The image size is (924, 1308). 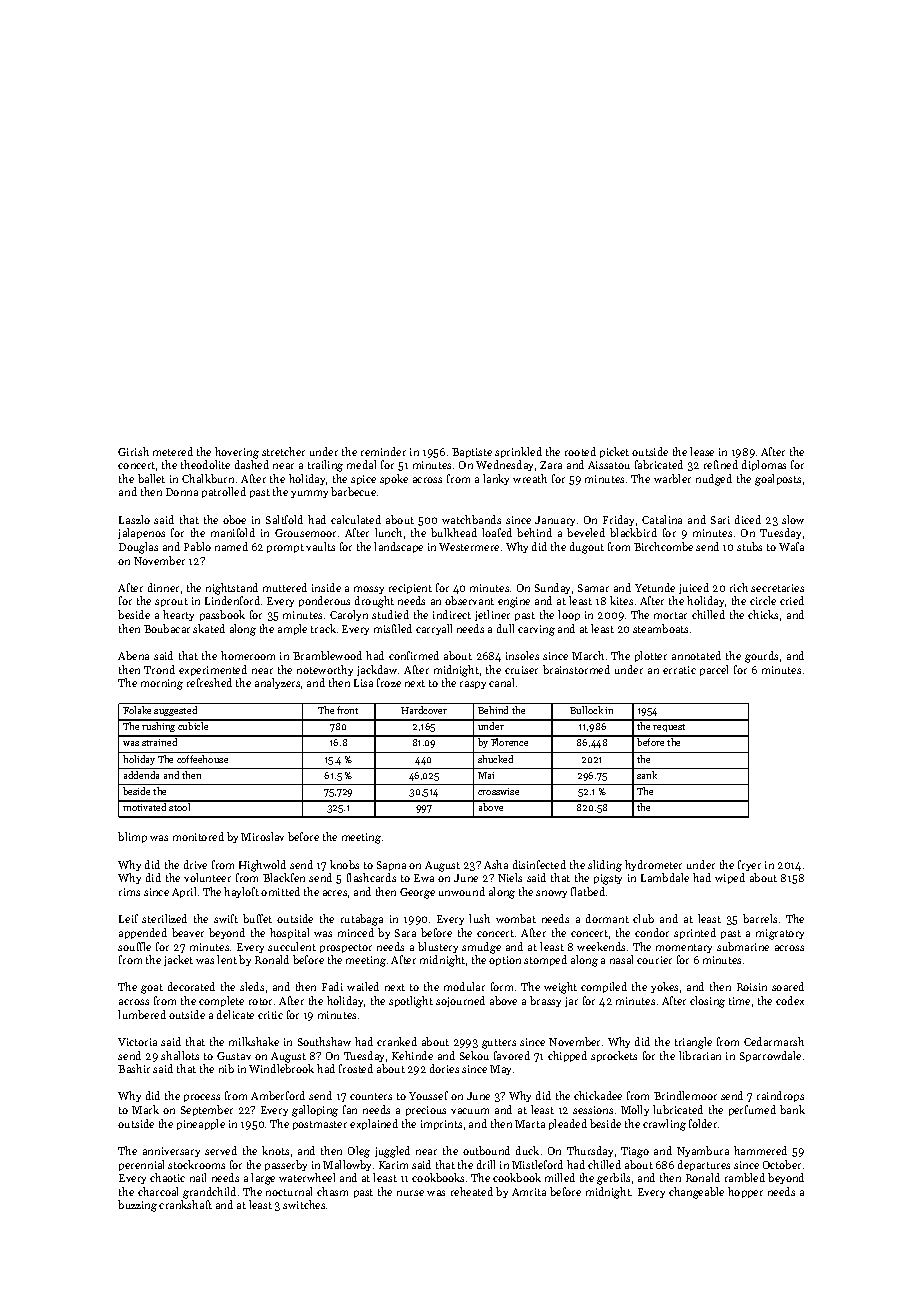 What do you see at coordinates (745, 1192) in the document?
I see `hopper` at bounding box center [745, 1192].
